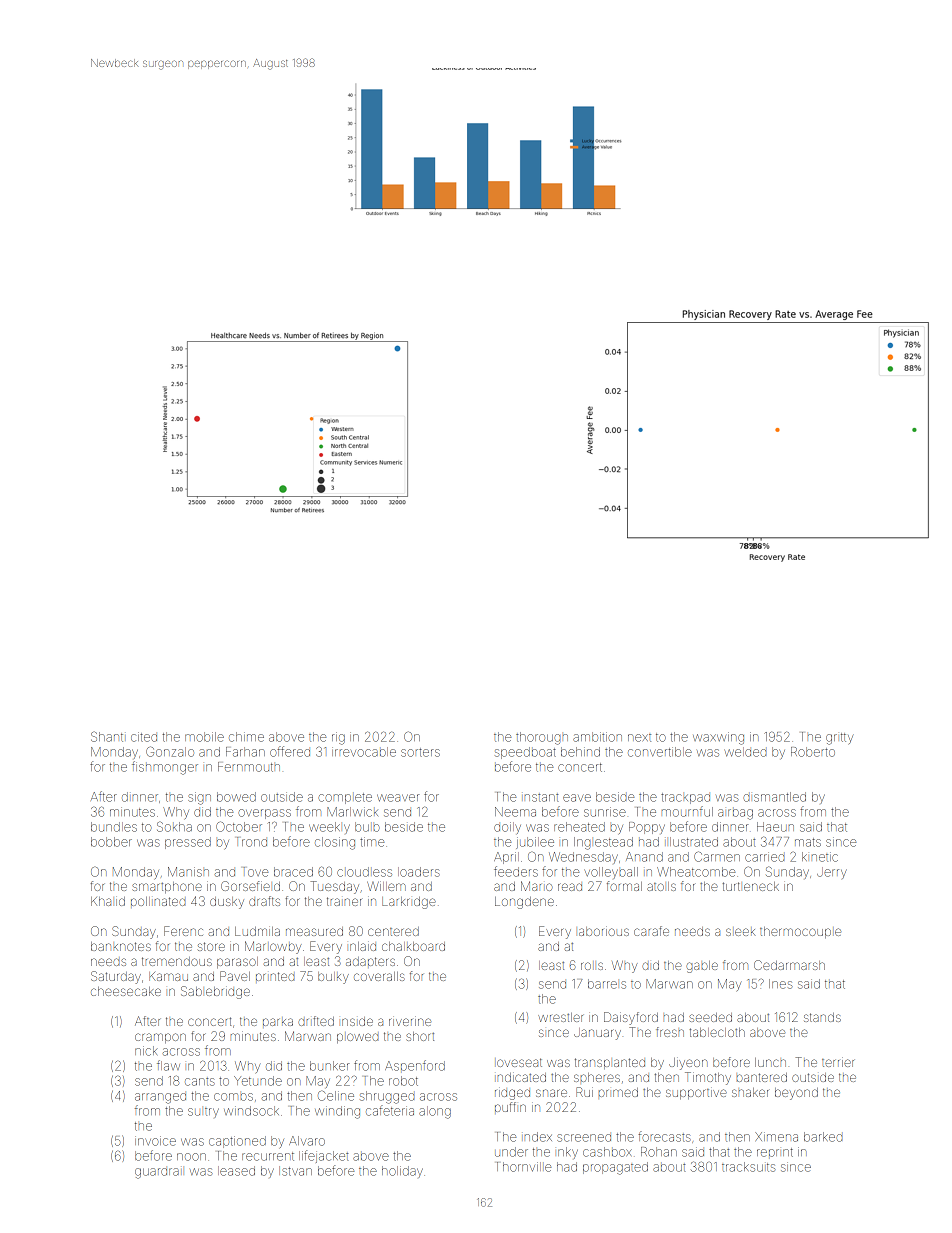  Describe the element at coordinates (584, 1138) in the screenshot. I see `screened` at that location.
